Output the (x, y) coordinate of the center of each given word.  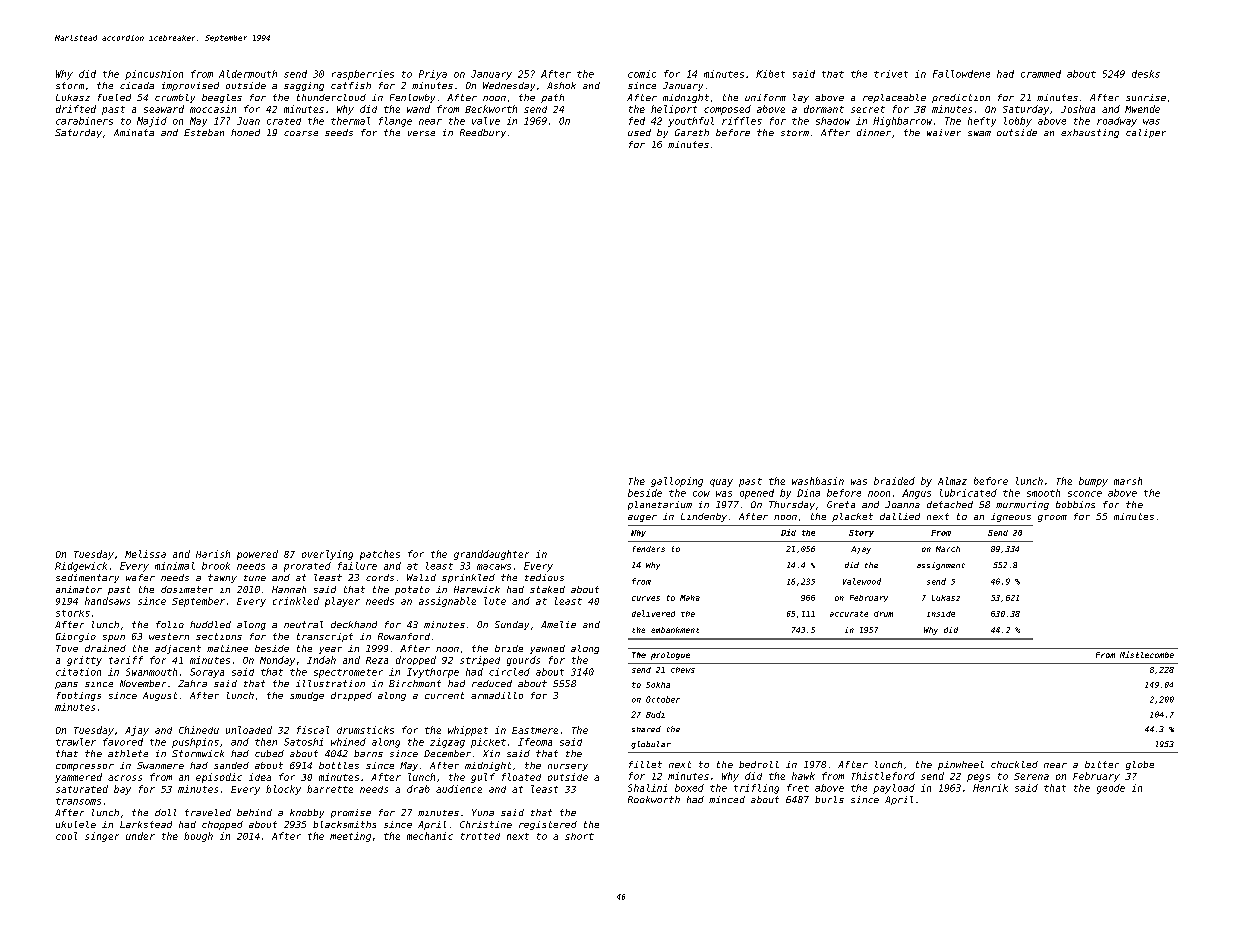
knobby (307, 813)
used (639, 132)
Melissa (145, 554)
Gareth (692, 132)
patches (380, 555)
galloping (677, 482)
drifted (76, 109)
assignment (941, 566)
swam (979, 133)
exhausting (1090, 133)
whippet (468, 731)
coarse (301, 133)
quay (721, 483)
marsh (1128, 481)
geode (1111, 789)
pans (66, 685)
